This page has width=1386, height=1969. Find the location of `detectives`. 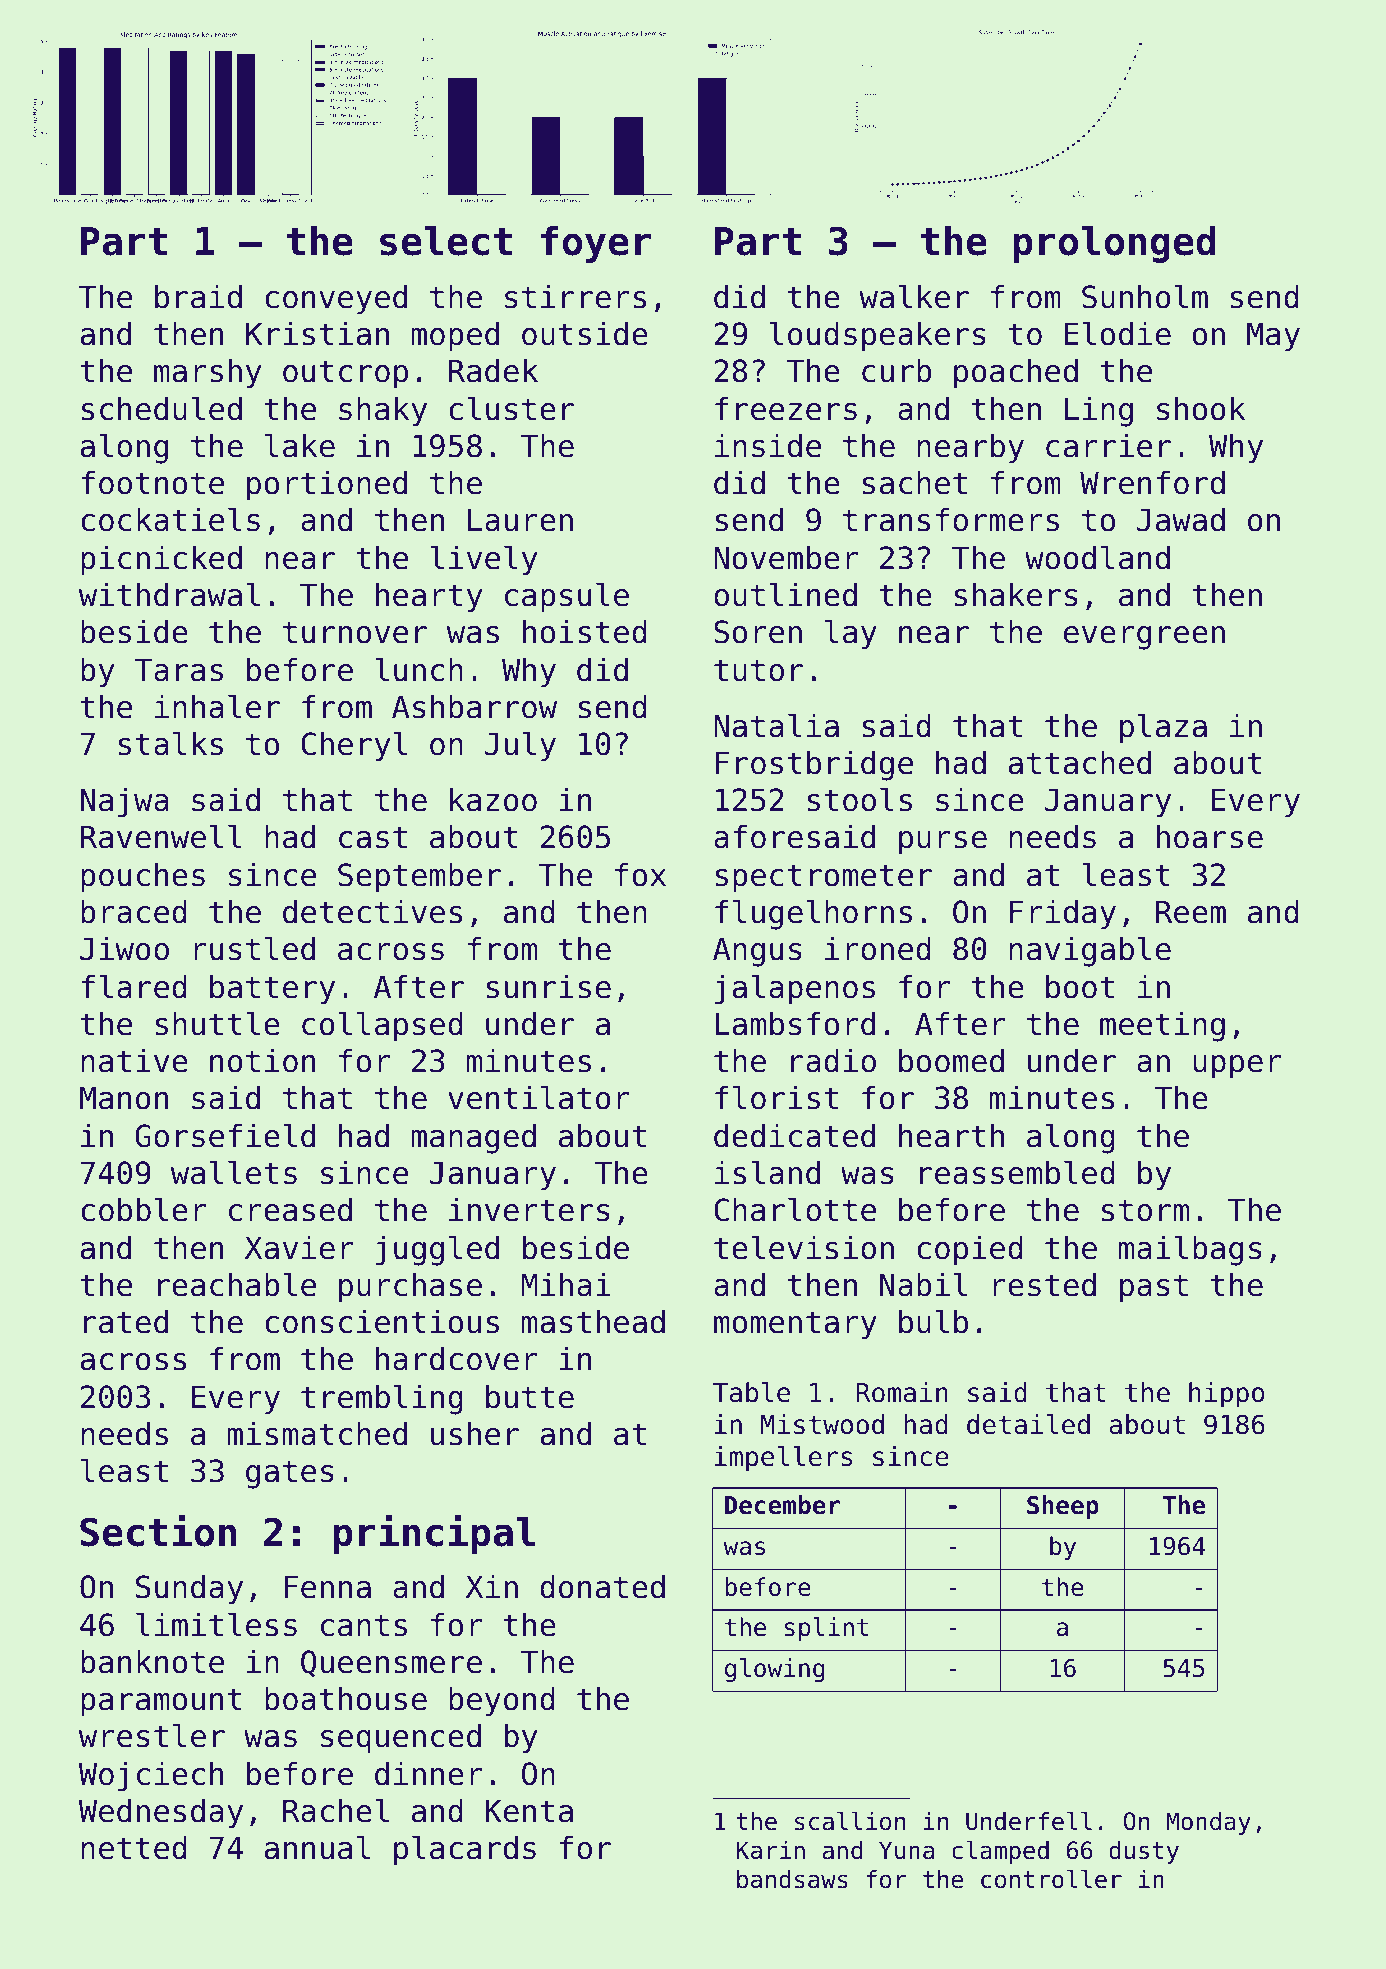

detectives is located at coordinates (372, 912).
